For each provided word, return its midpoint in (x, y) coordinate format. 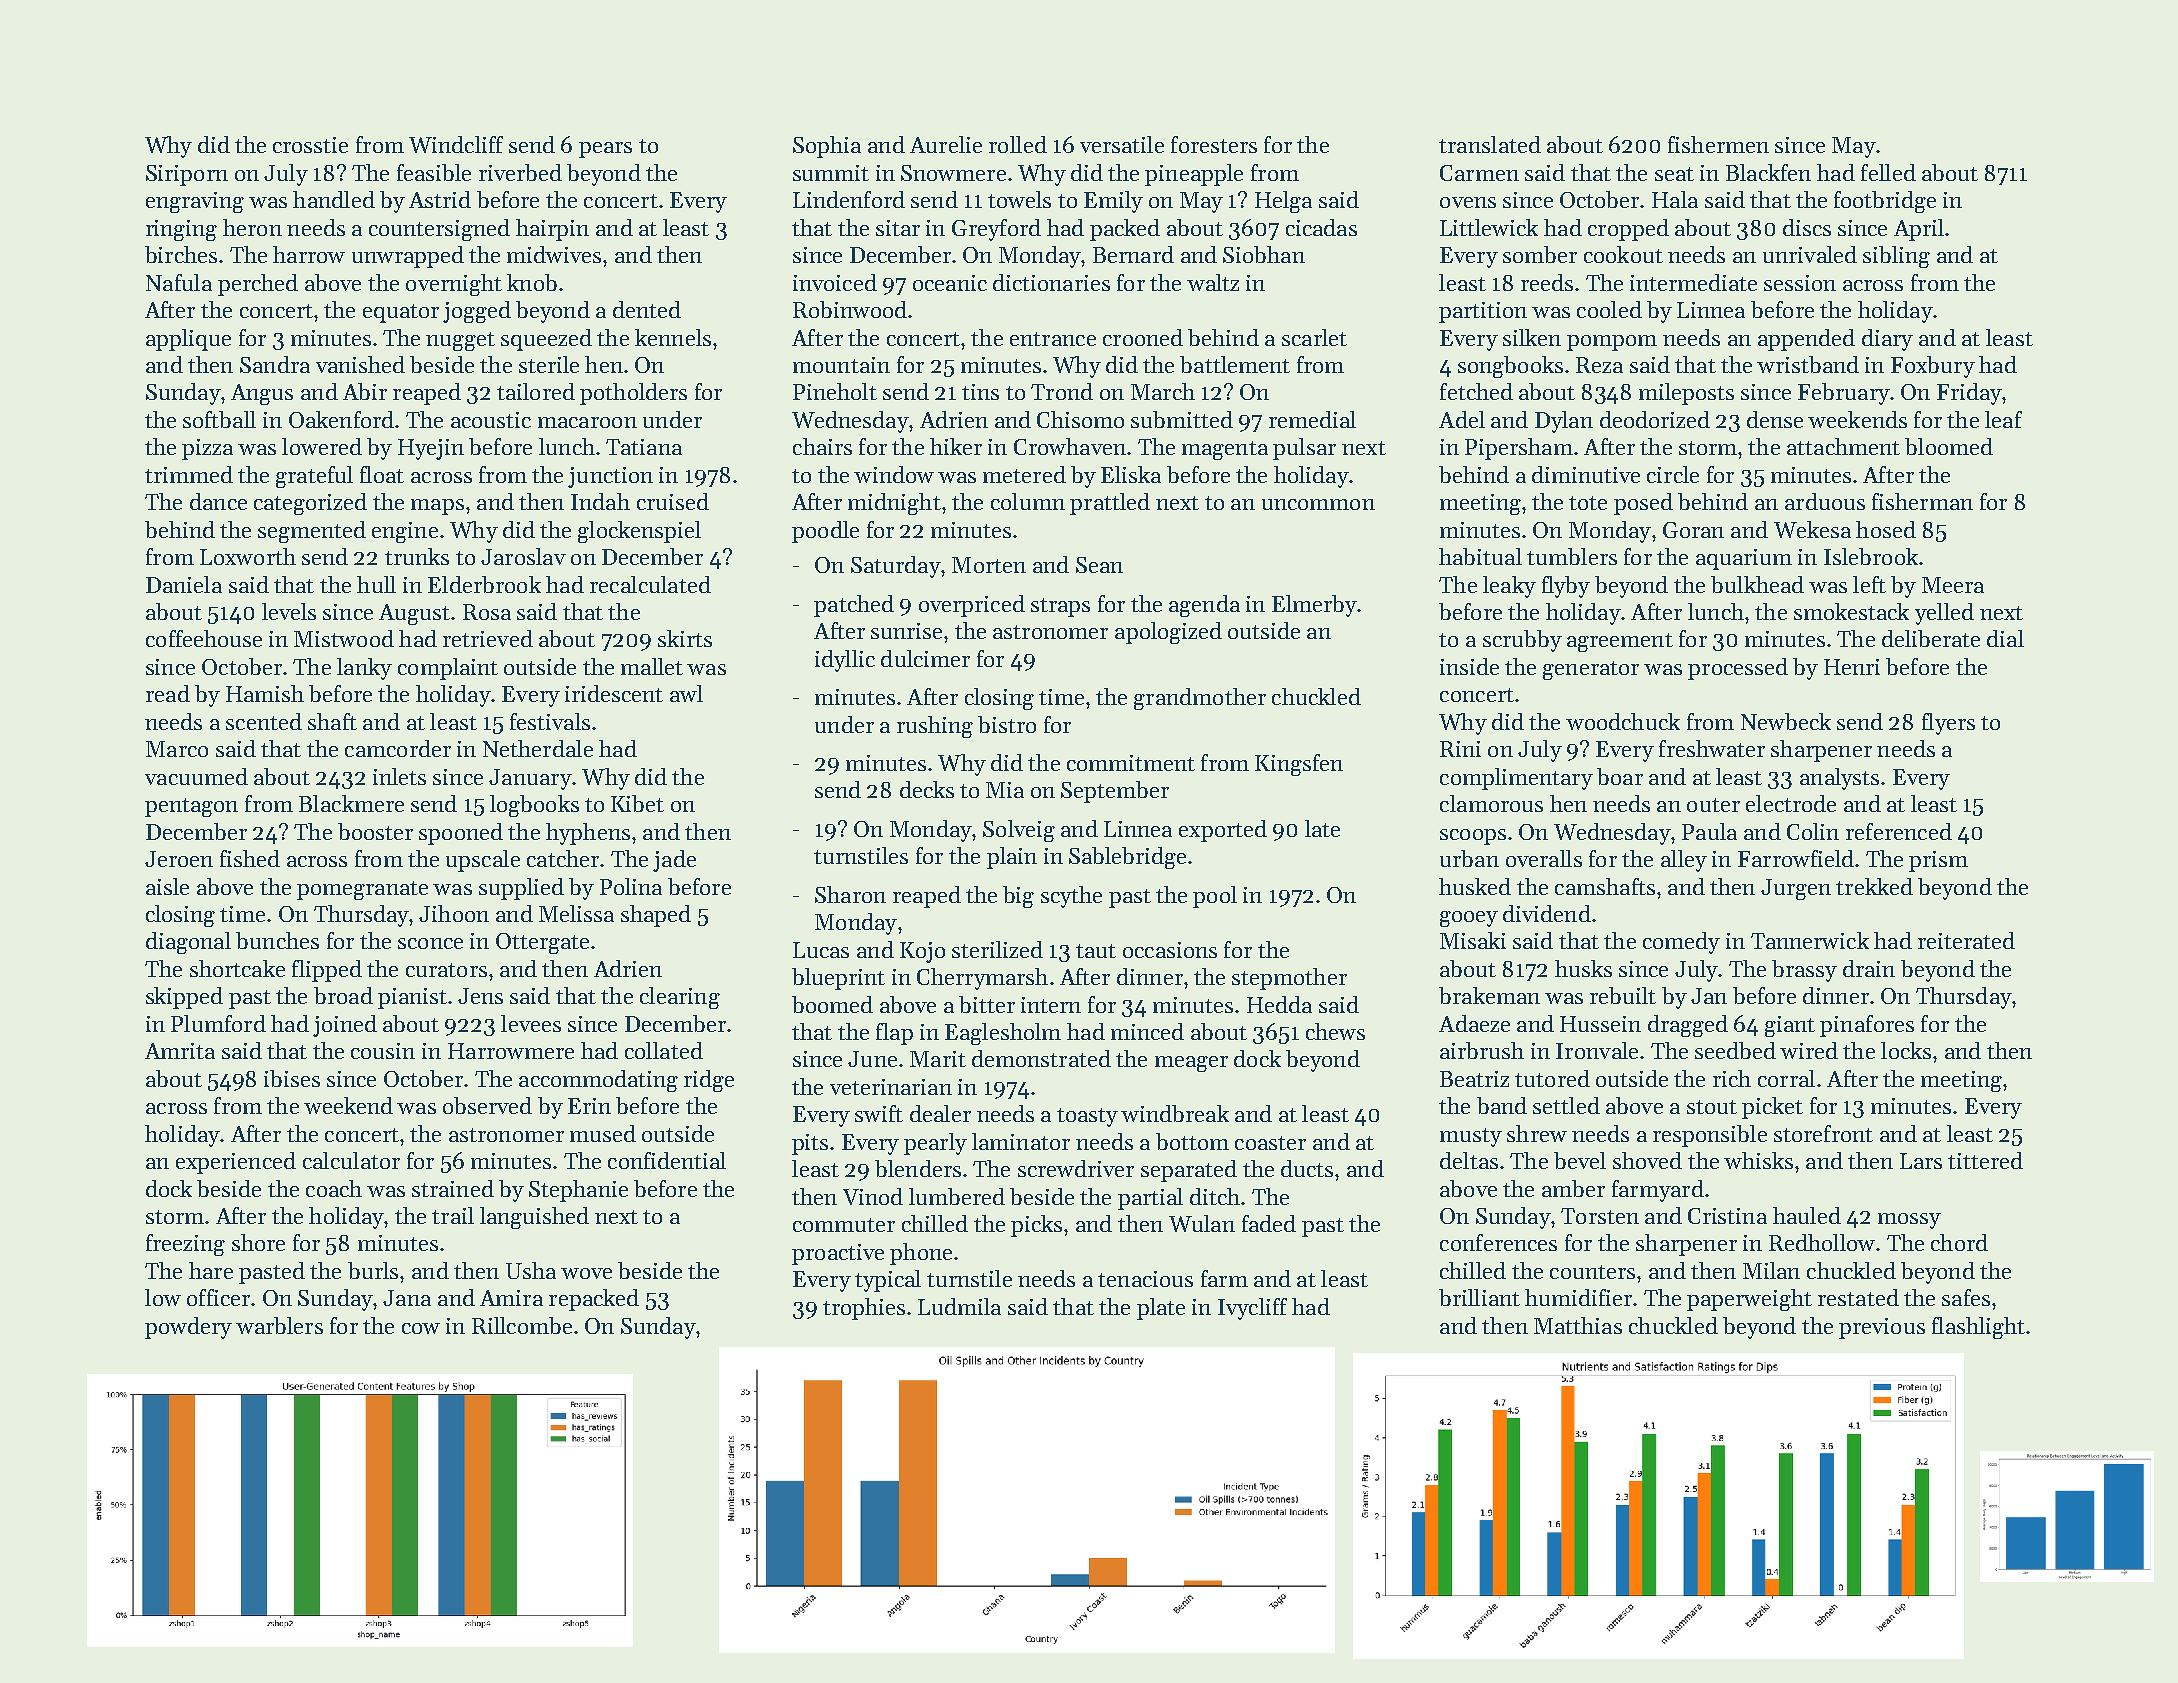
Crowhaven (1070, 446)
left (1869, 584)
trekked (1874, 886)
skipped (184, 998)
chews (1335, 1031)
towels (1019, 199)
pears (605, 150)
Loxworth (248, 556)
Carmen (1479, 173)
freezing (185, 1245)
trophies (864, 1309)
